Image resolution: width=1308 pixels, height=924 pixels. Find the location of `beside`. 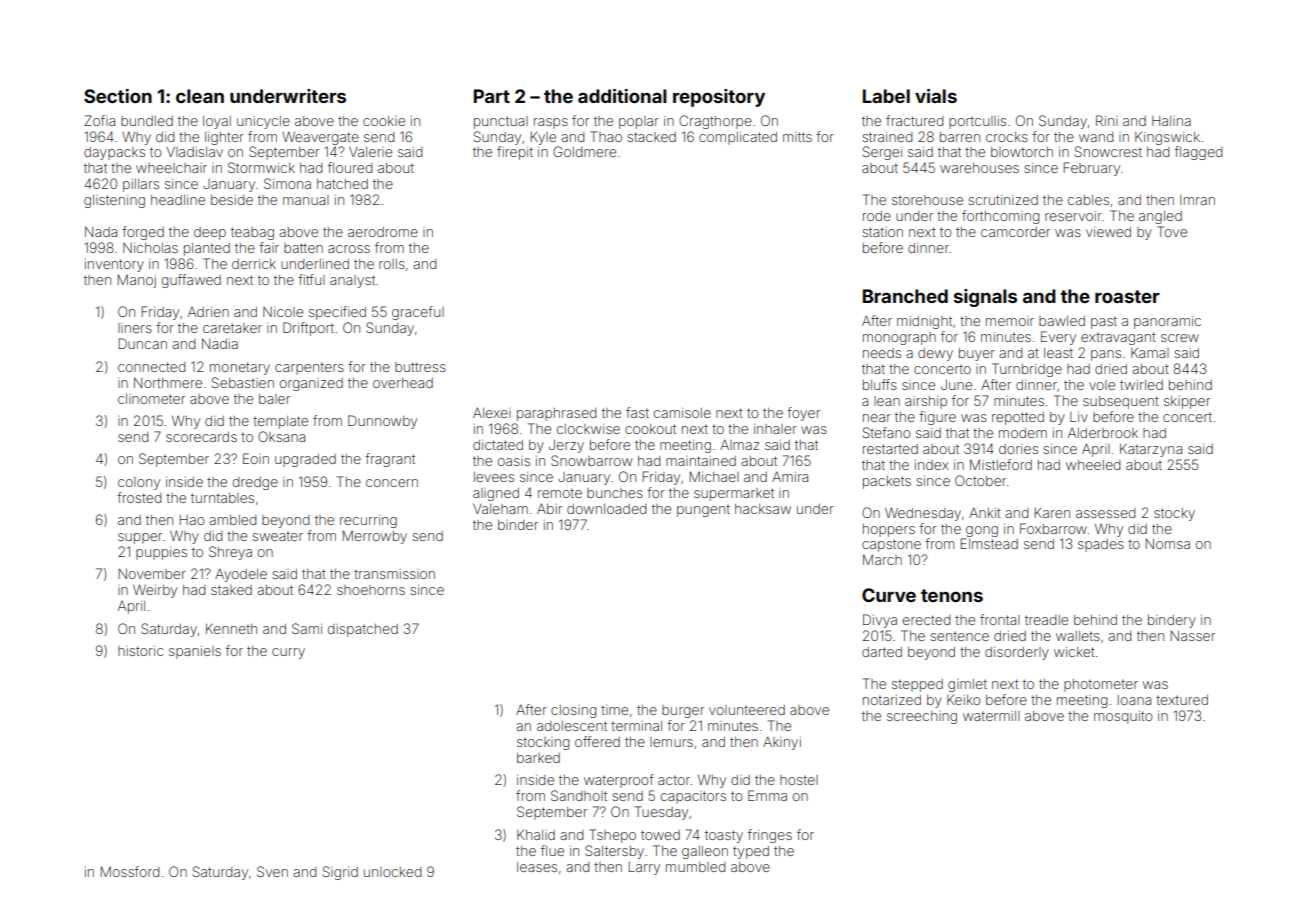

beside is located at coordinates (232, 200).
